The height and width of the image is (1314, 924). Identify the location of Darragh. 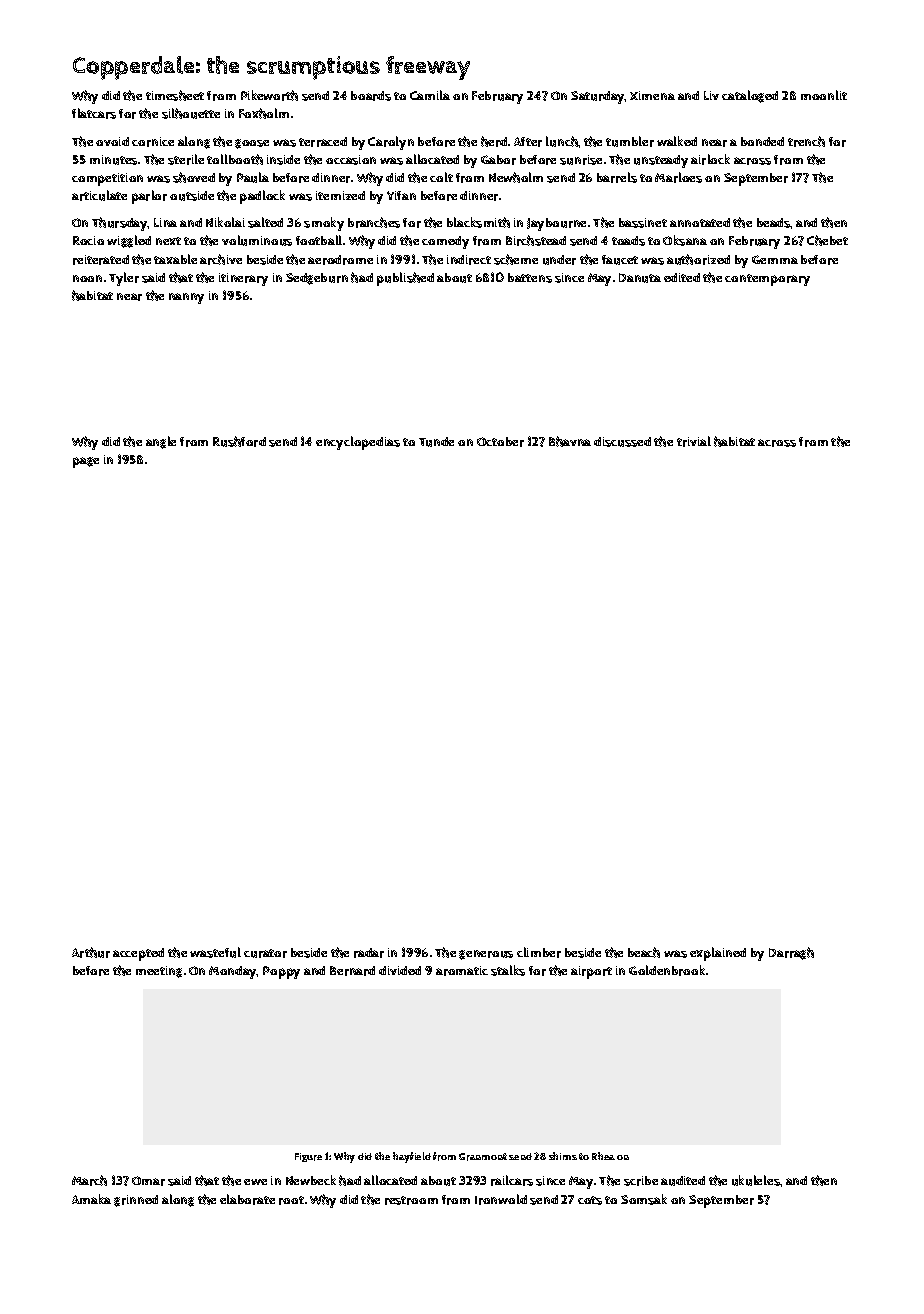
(791, 953).
